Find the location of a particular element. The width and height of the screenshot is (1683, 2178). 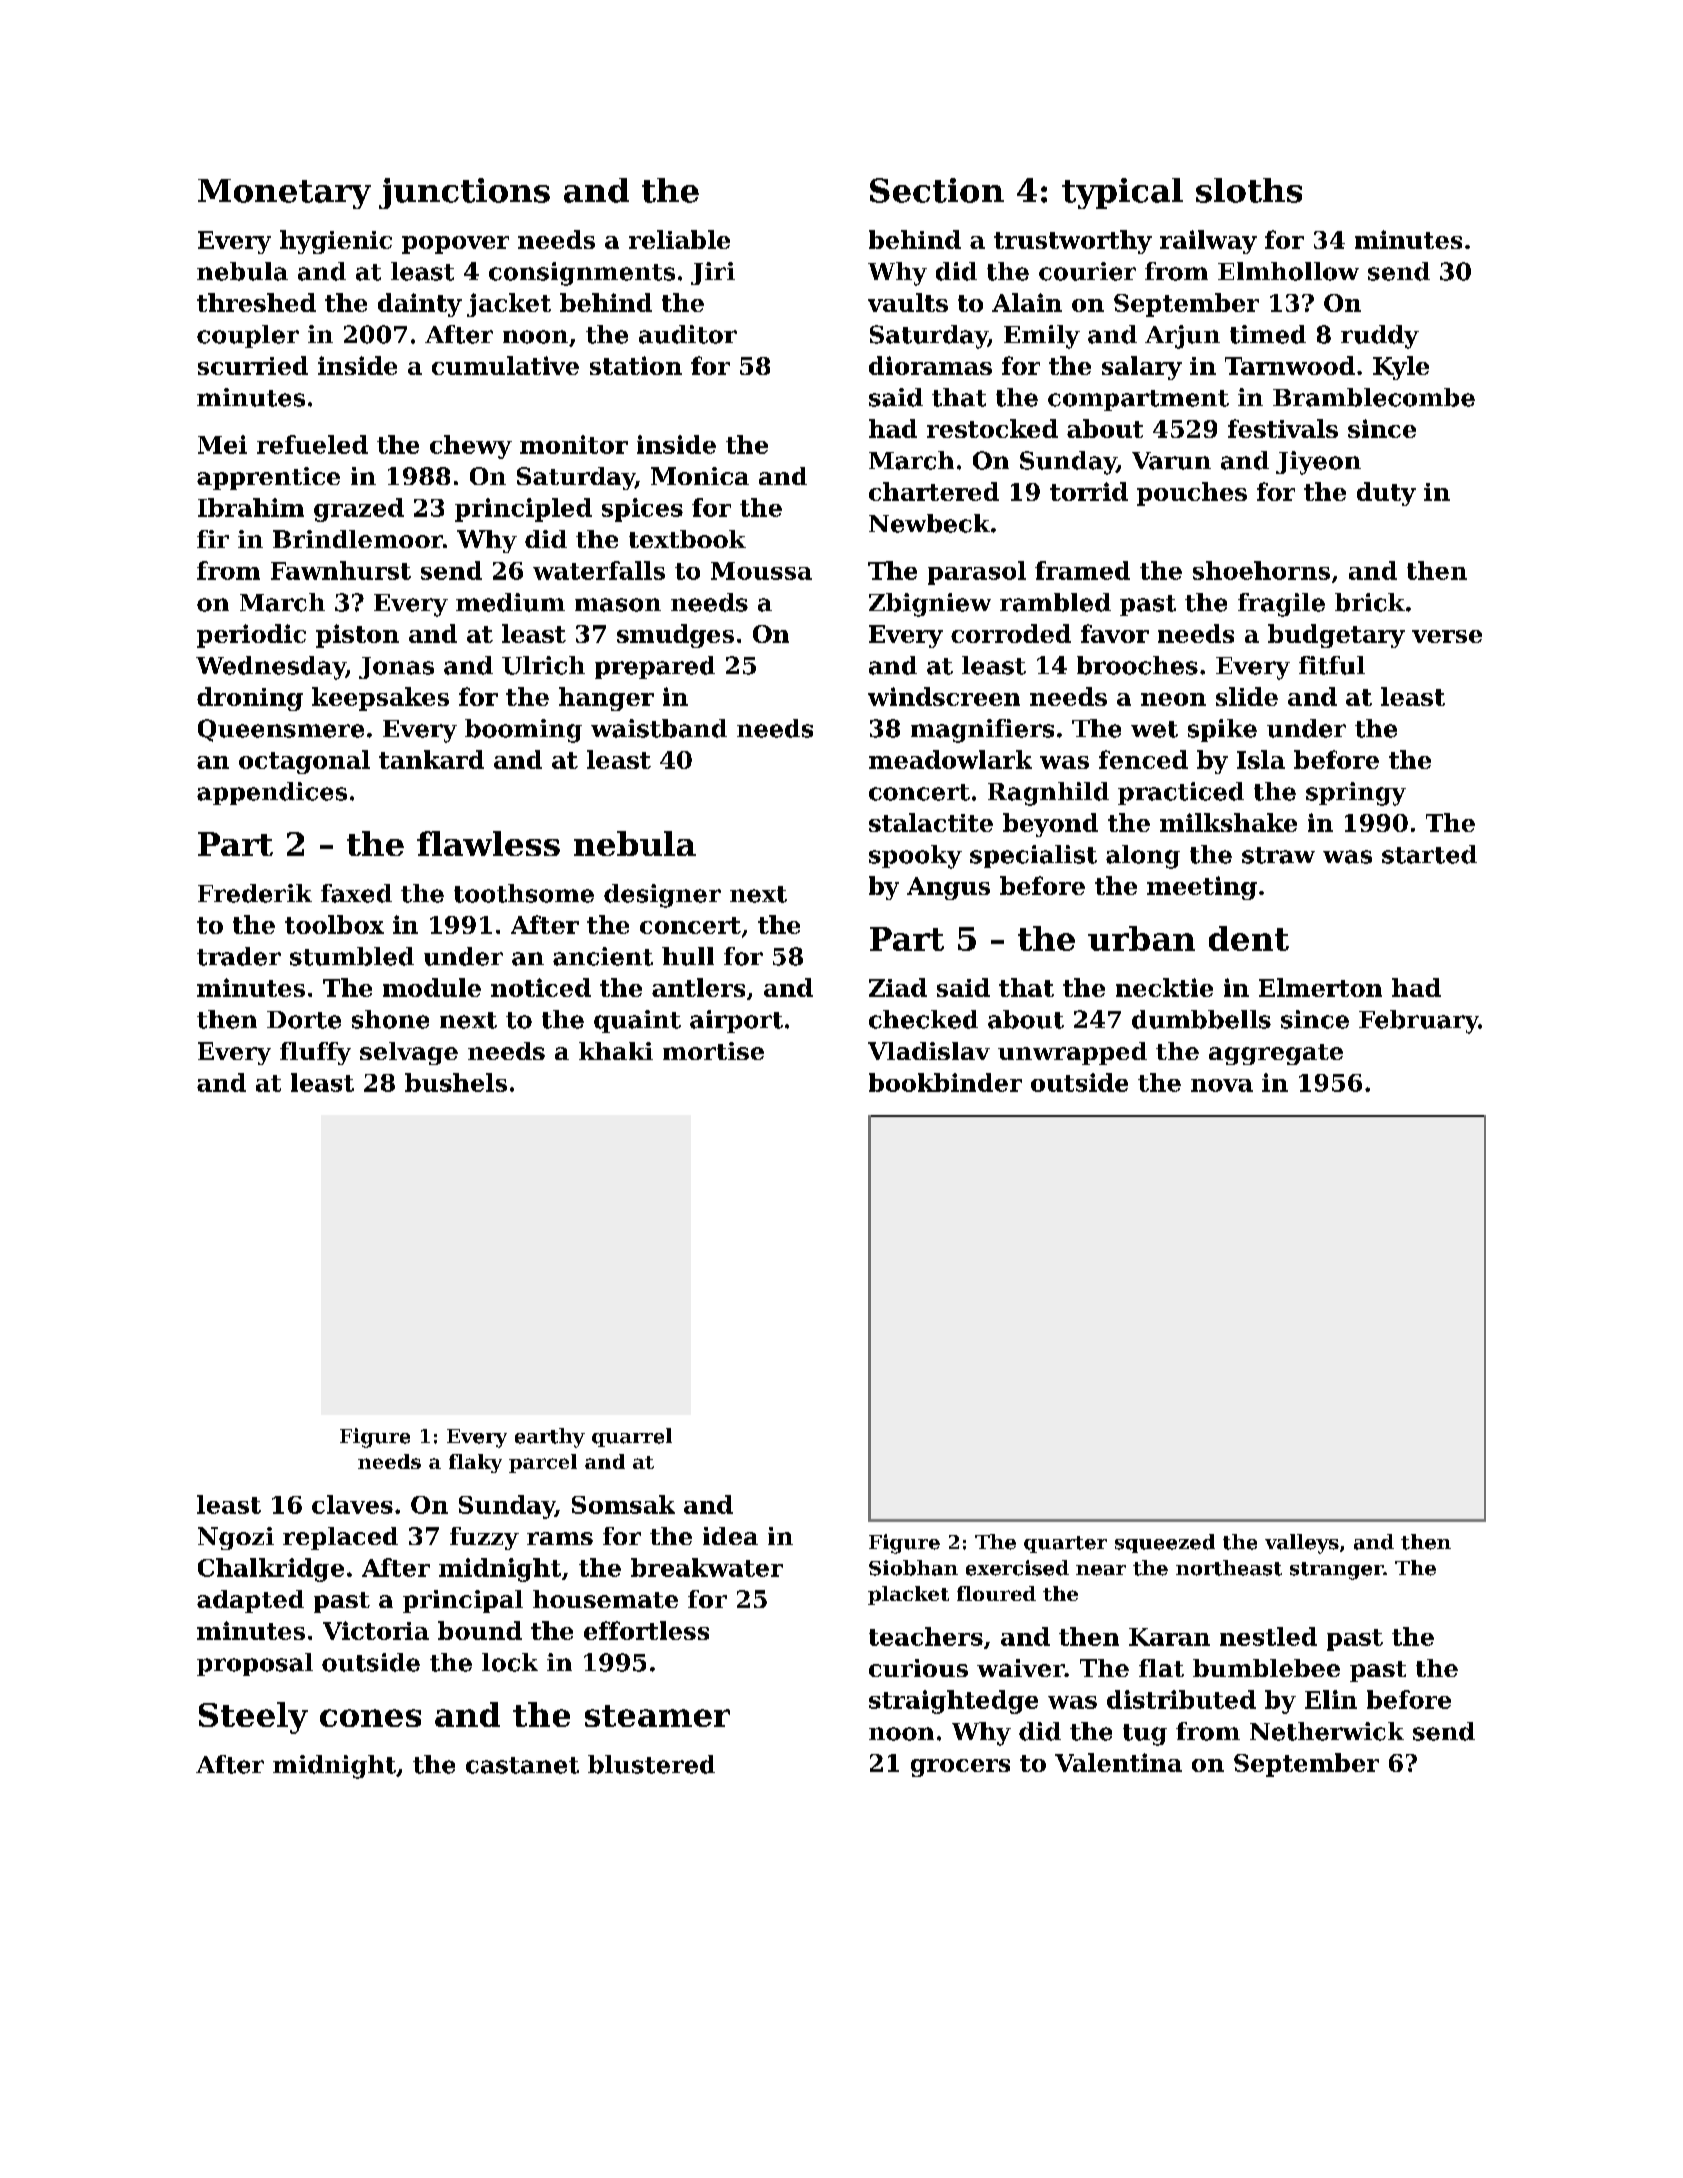

cones is located at coordinates (370, 1718).
